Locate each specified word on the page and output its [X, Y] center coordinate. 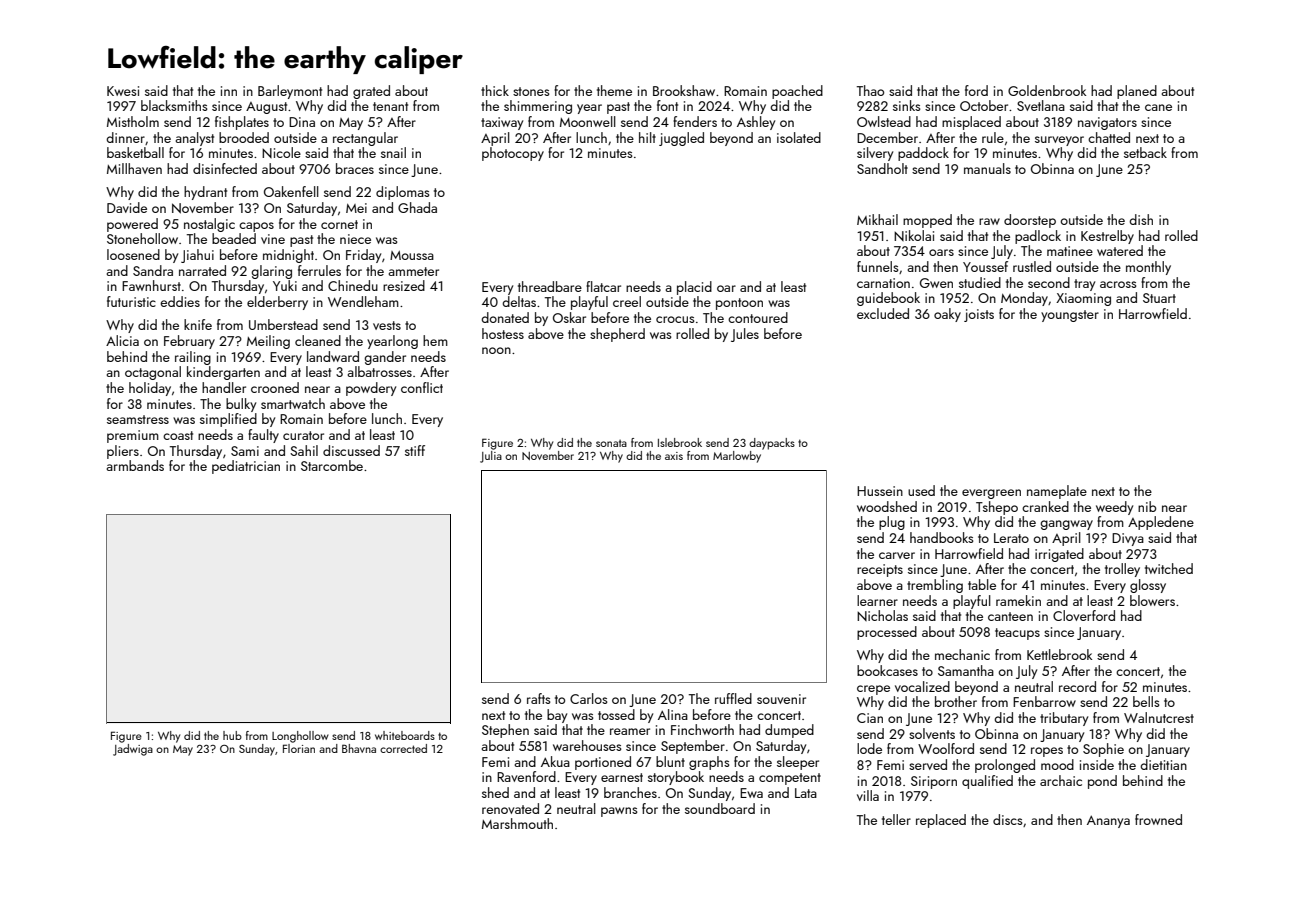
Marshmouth [517, 823]
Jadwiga [133, 750]
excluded [883, 313]
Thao [870, 90]
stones [531, 91]
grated [371, 92]
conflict [422, 387]
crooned [275, 387]
